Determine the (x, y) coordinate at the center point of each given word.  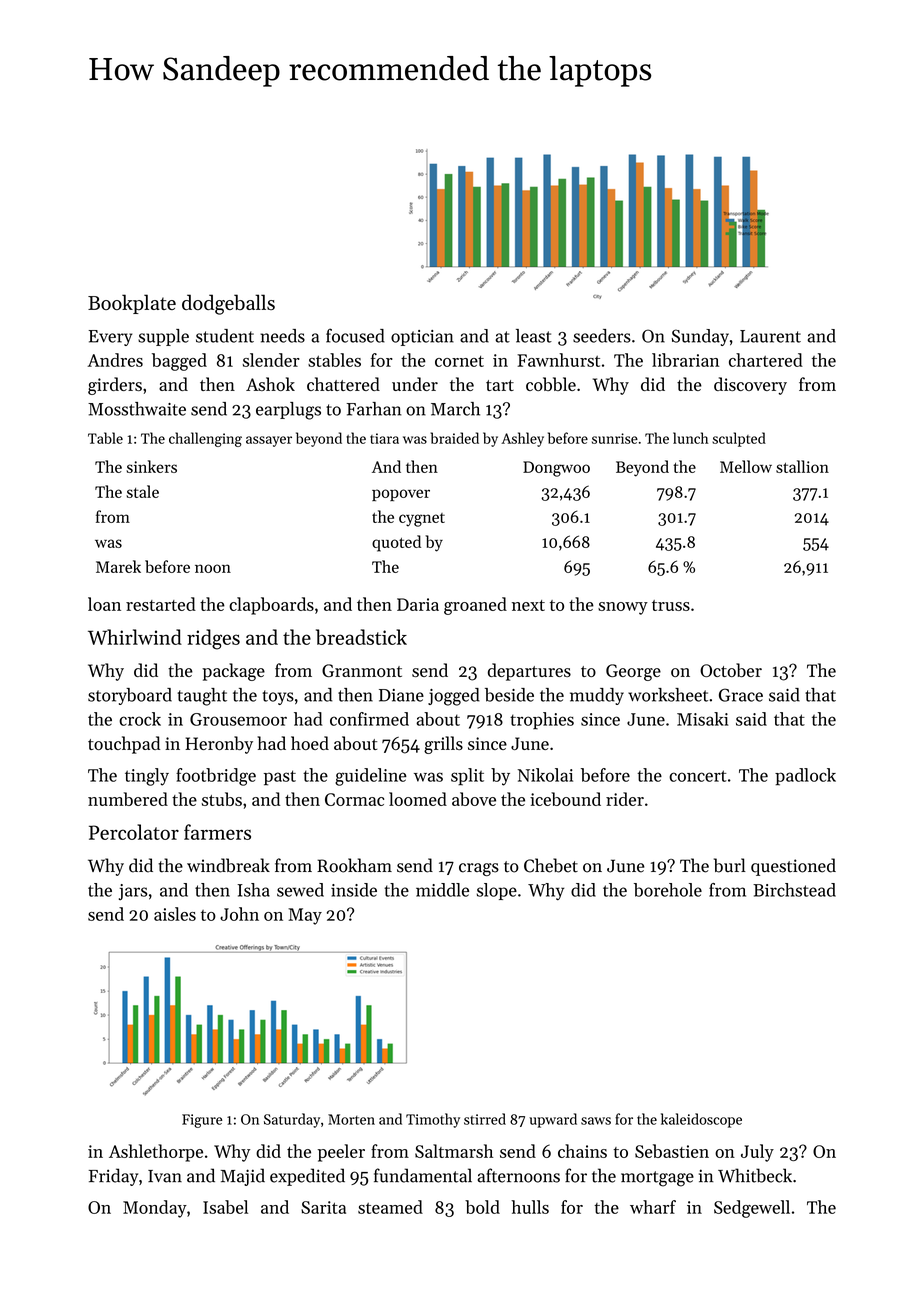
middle (442, 890)
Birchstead (794, 890)
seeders (602, 336)
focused (355, 335)
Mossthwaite (137, 409)
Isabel (225, 1207)
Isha (253, 890)
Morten (351, 1119)
